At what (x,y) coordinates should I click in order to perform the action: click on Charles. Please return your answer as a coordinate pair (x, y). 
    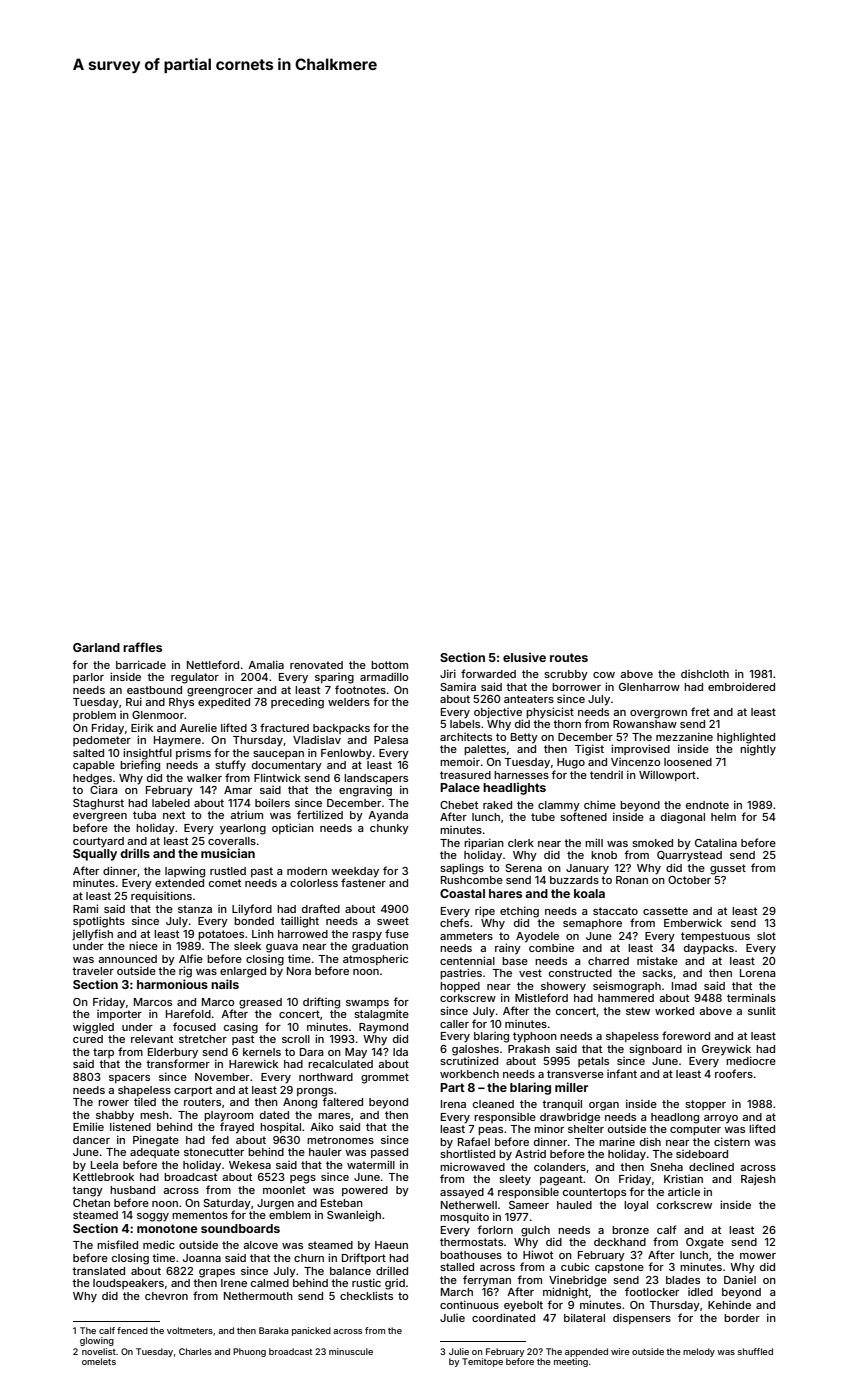
    Looking at the image, I should click on (195, 1351).
